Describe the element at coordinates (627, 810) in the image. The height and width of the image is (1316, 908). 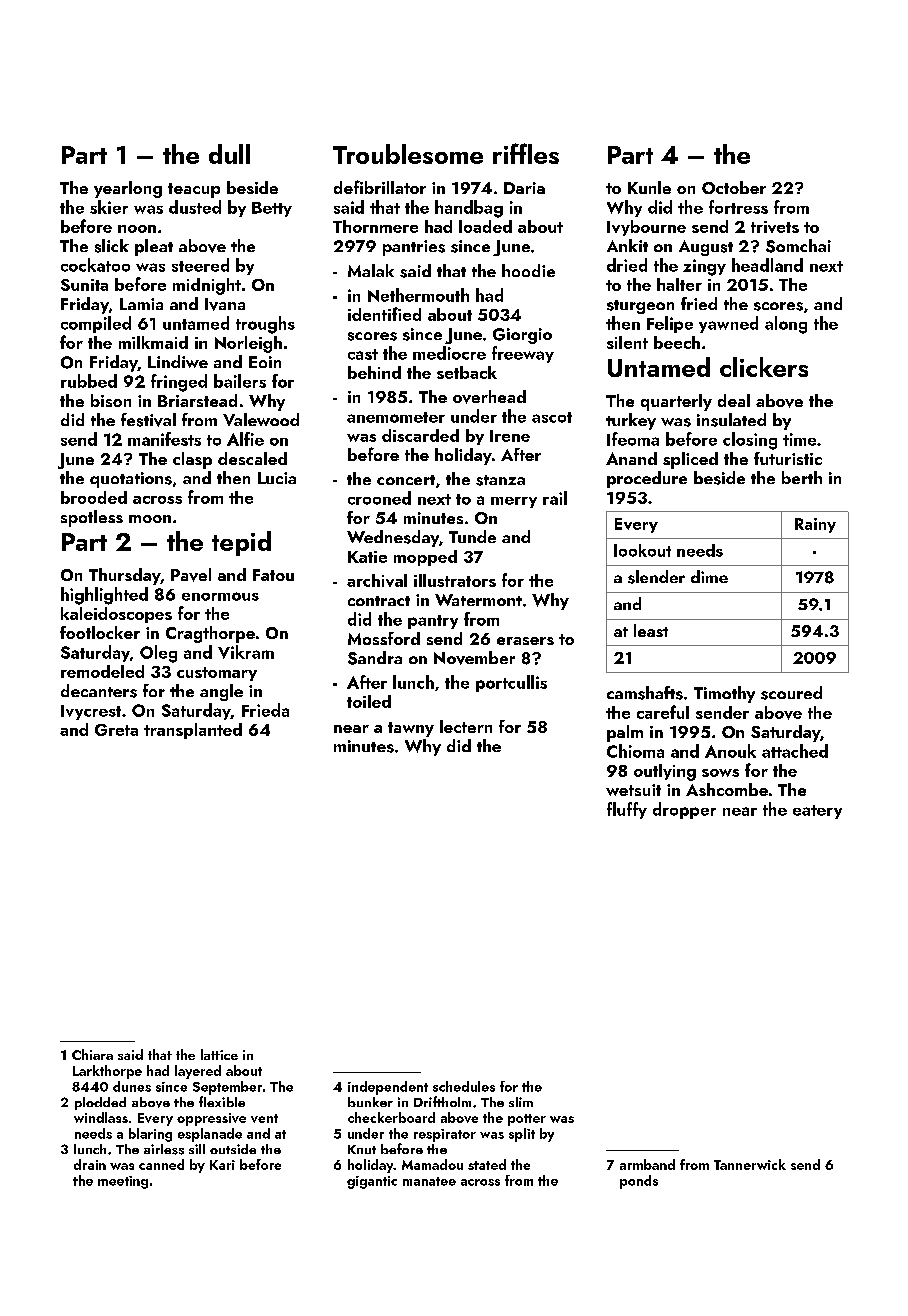
I see `fluffy` at that location.
